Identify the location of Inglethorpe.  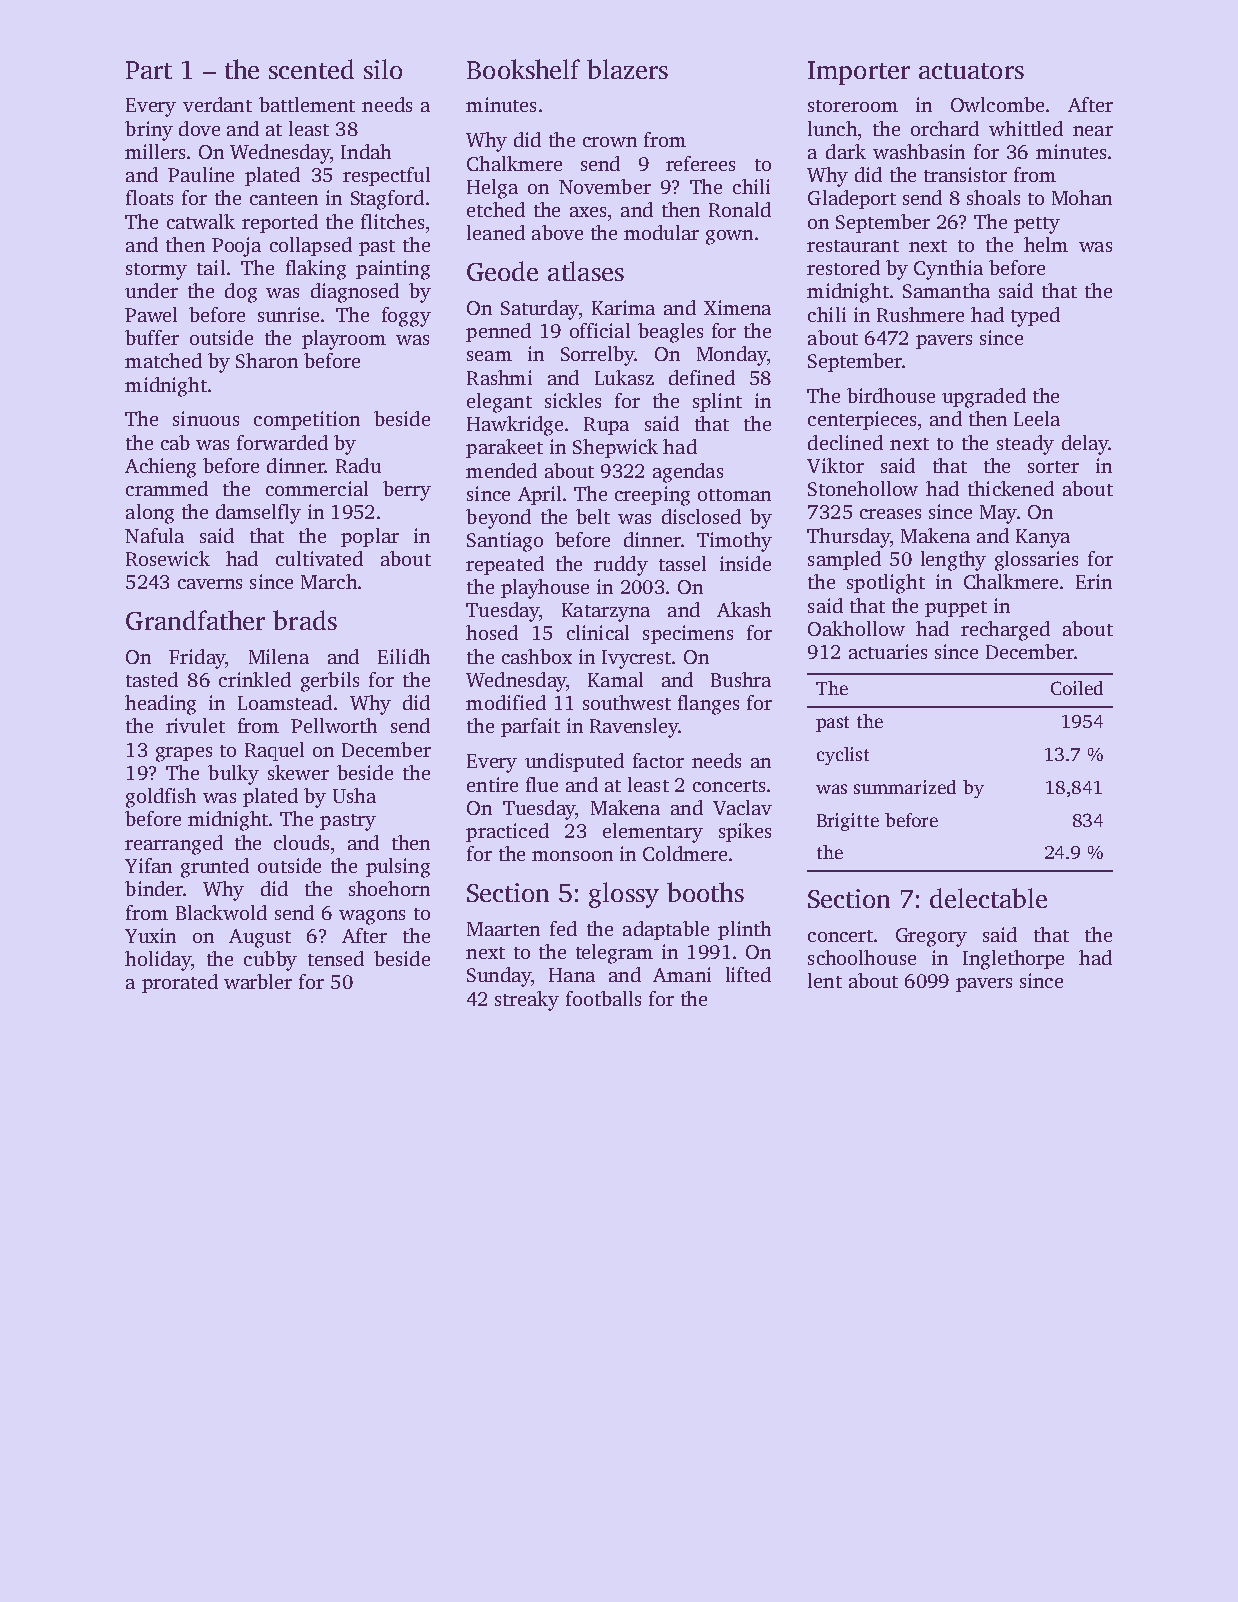
(1013, 960).
